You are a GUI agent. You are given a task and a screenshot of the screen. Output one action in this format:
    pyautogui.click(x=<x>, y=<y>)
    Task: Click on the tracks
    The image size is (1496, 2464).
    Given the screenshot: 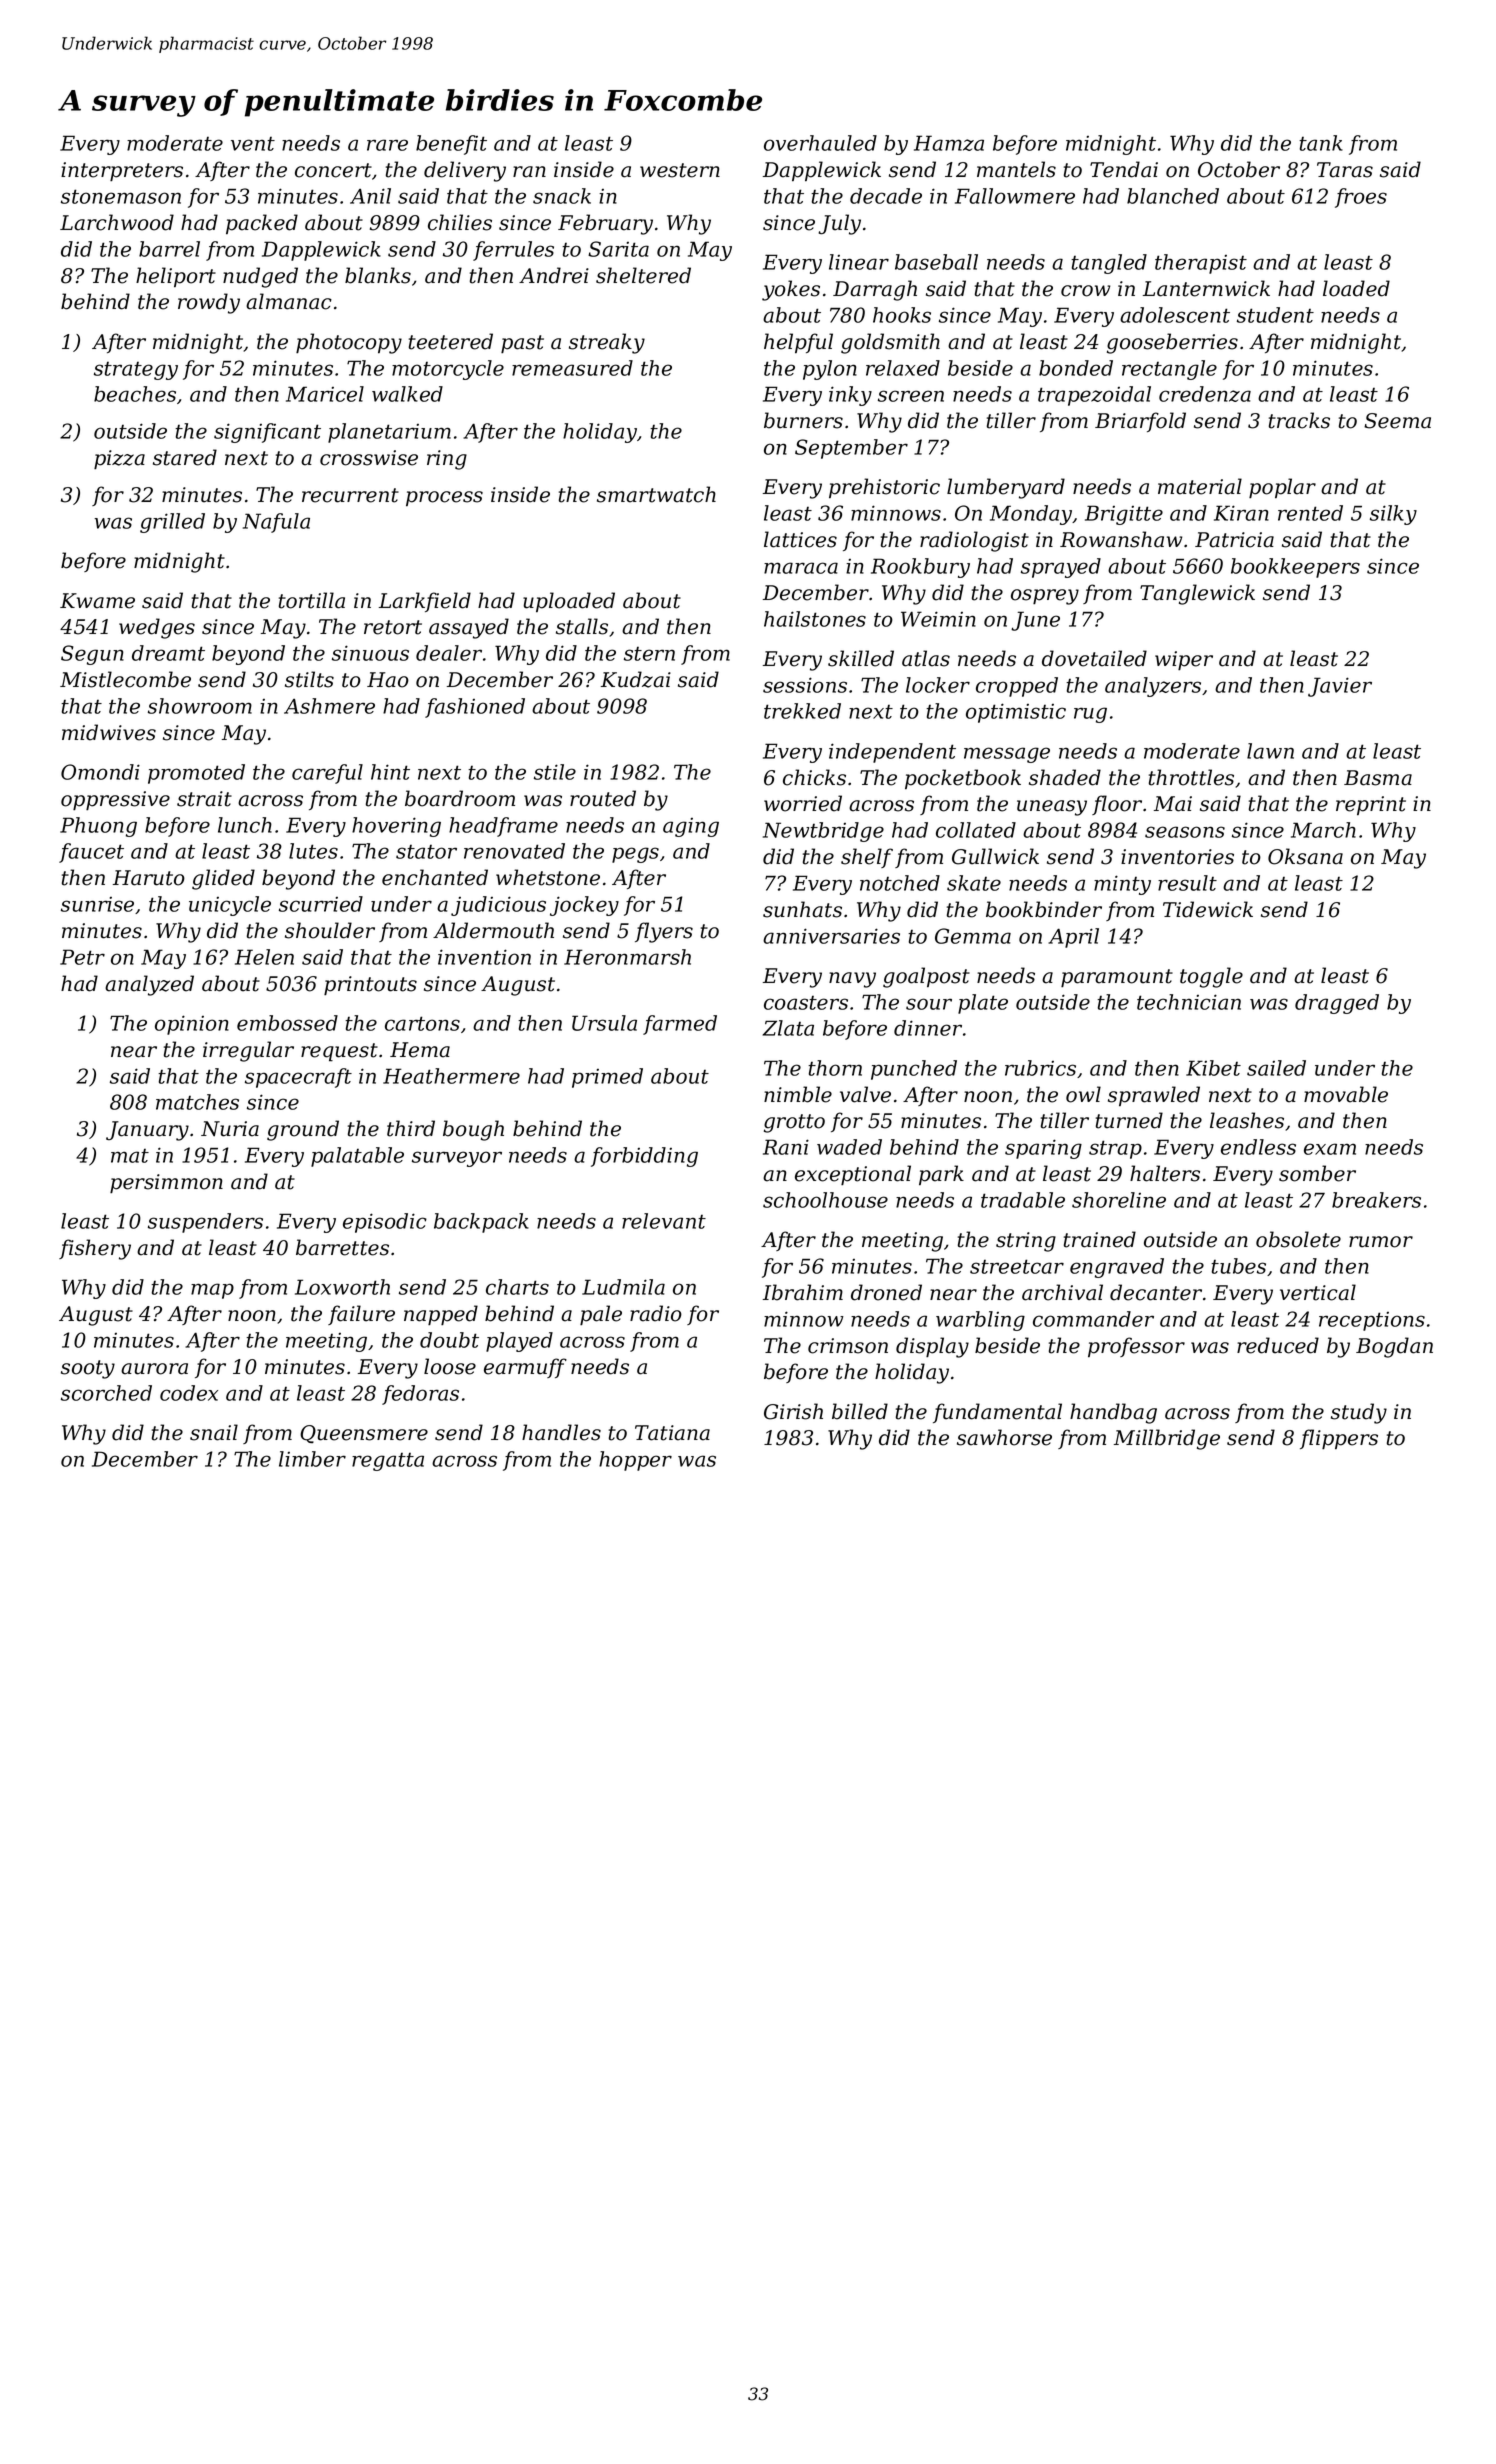 What is the action you would take?
    pyautogui.click(x=1299, y=420)
